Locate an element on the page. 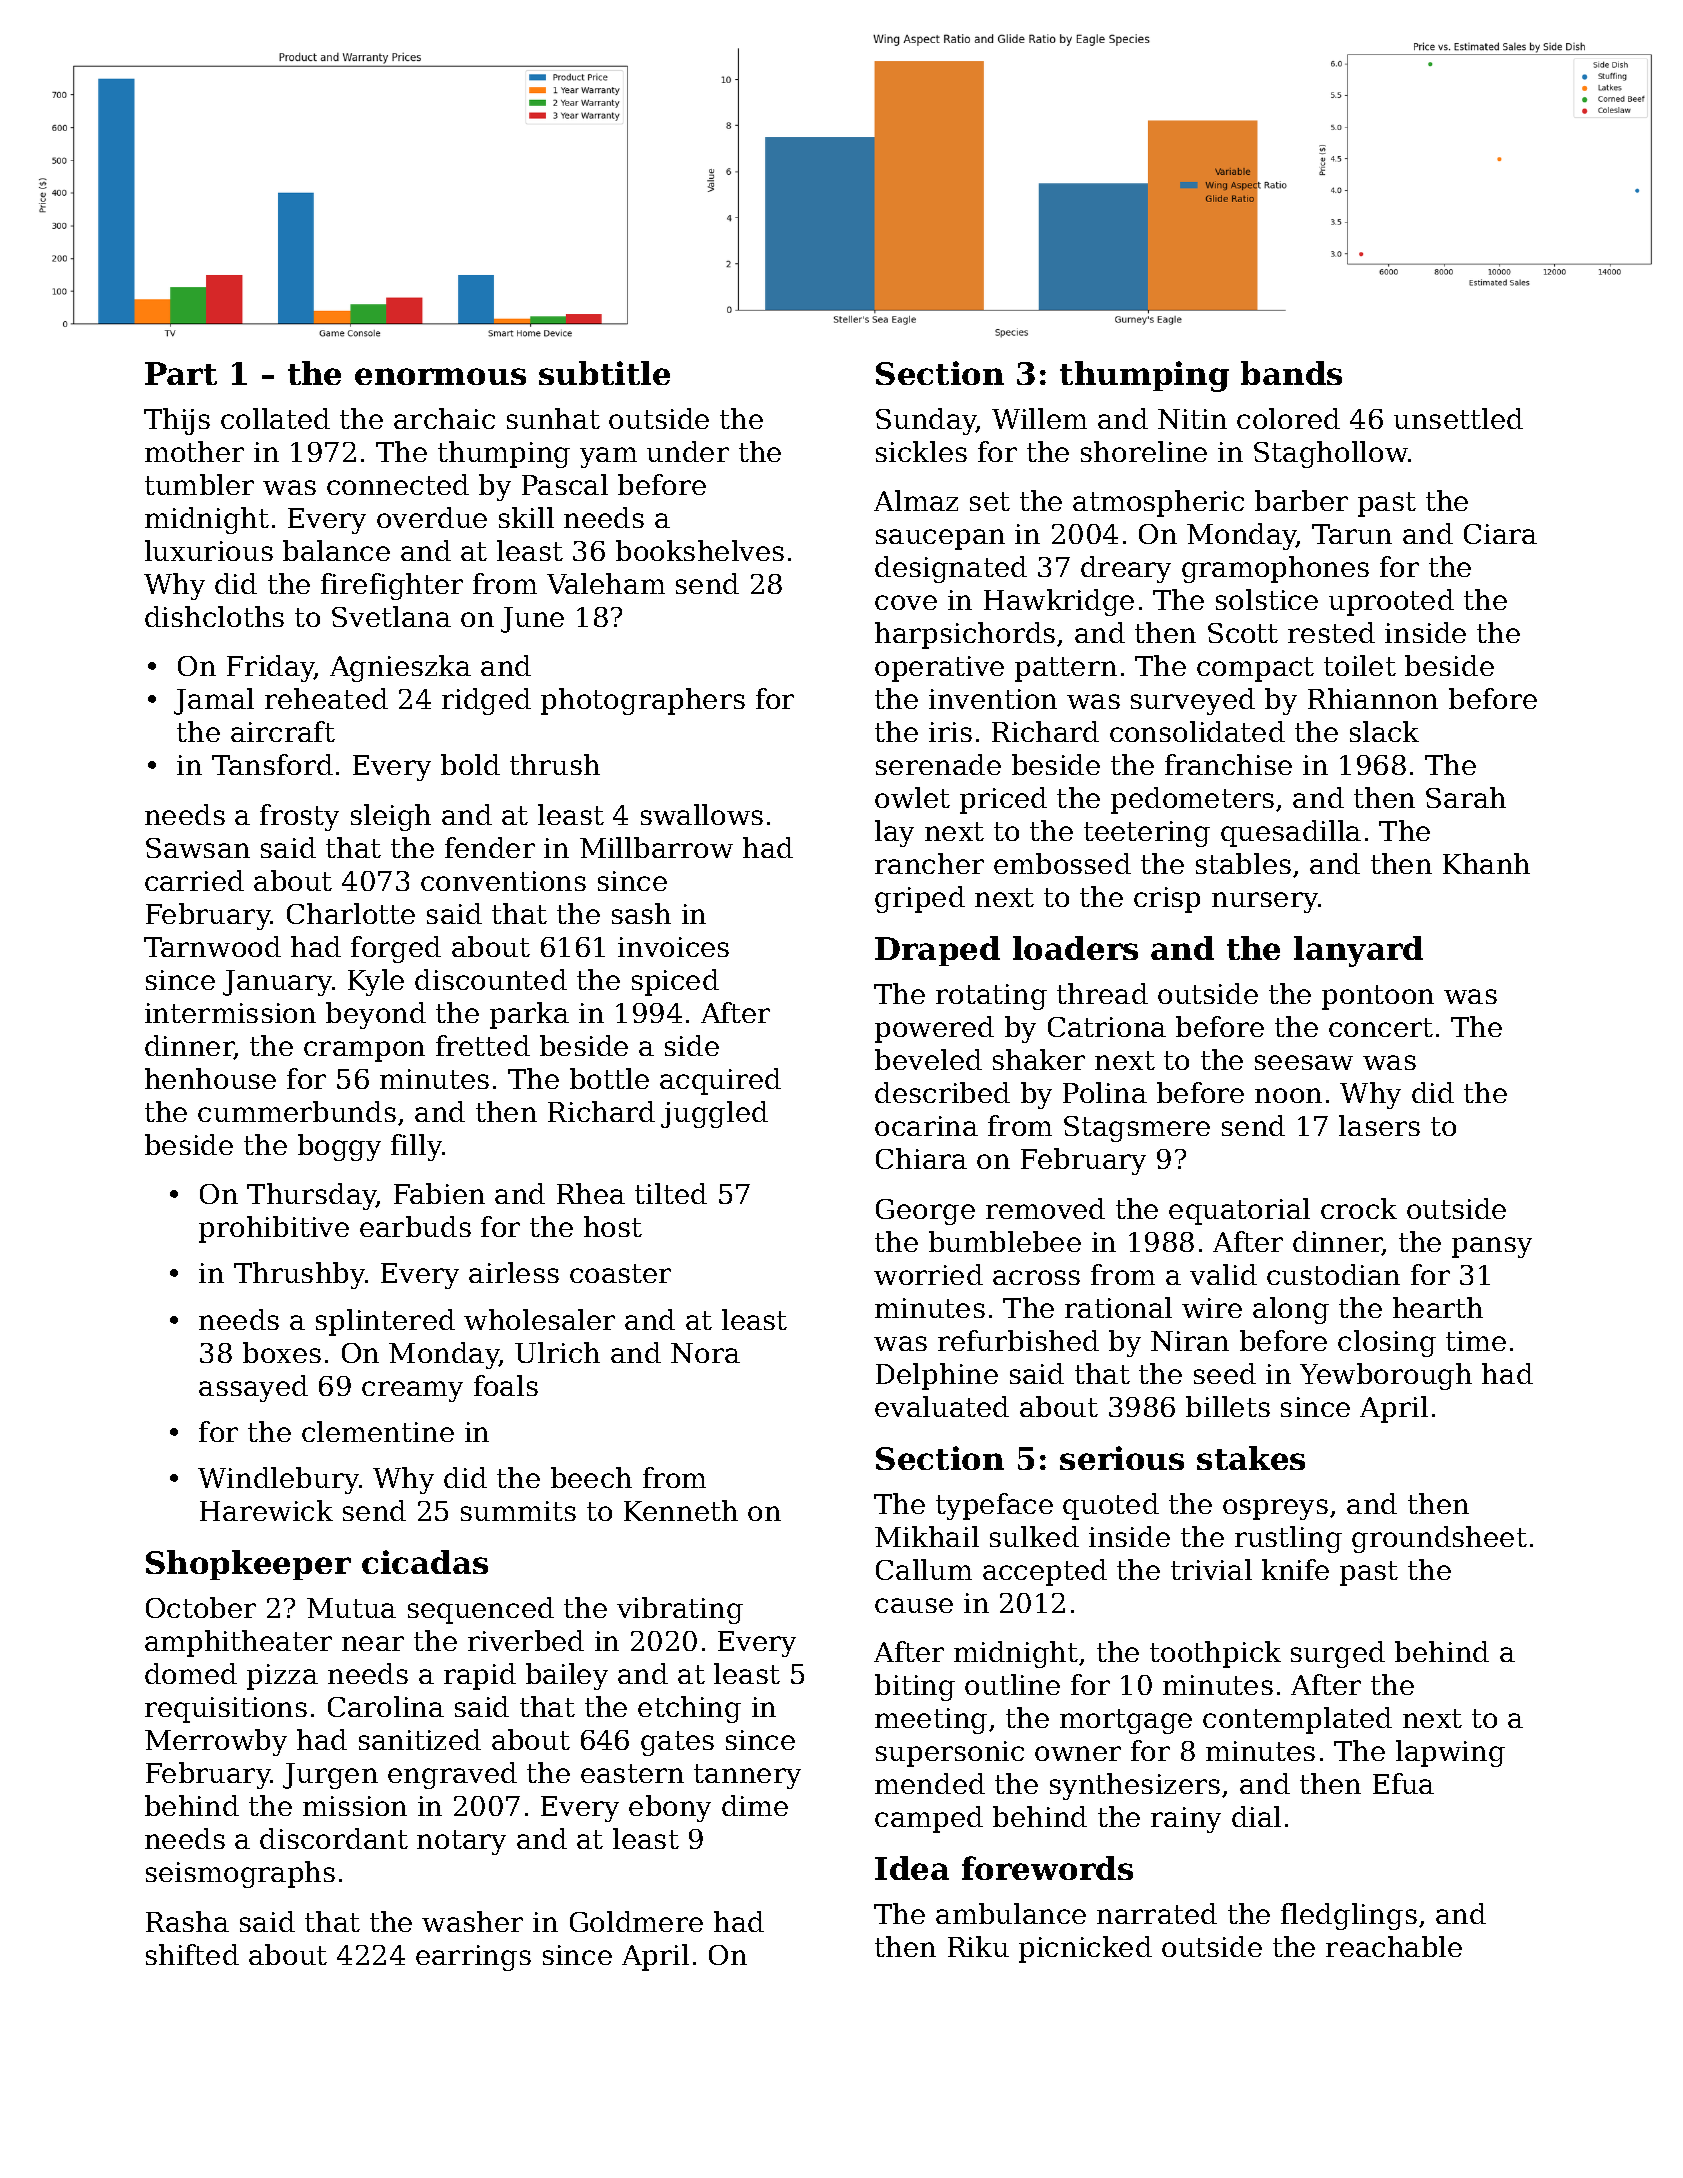 Image resolution: width=1683 pixels, height=2178 pixels. aircraft is located at coordinates (283, 731).
